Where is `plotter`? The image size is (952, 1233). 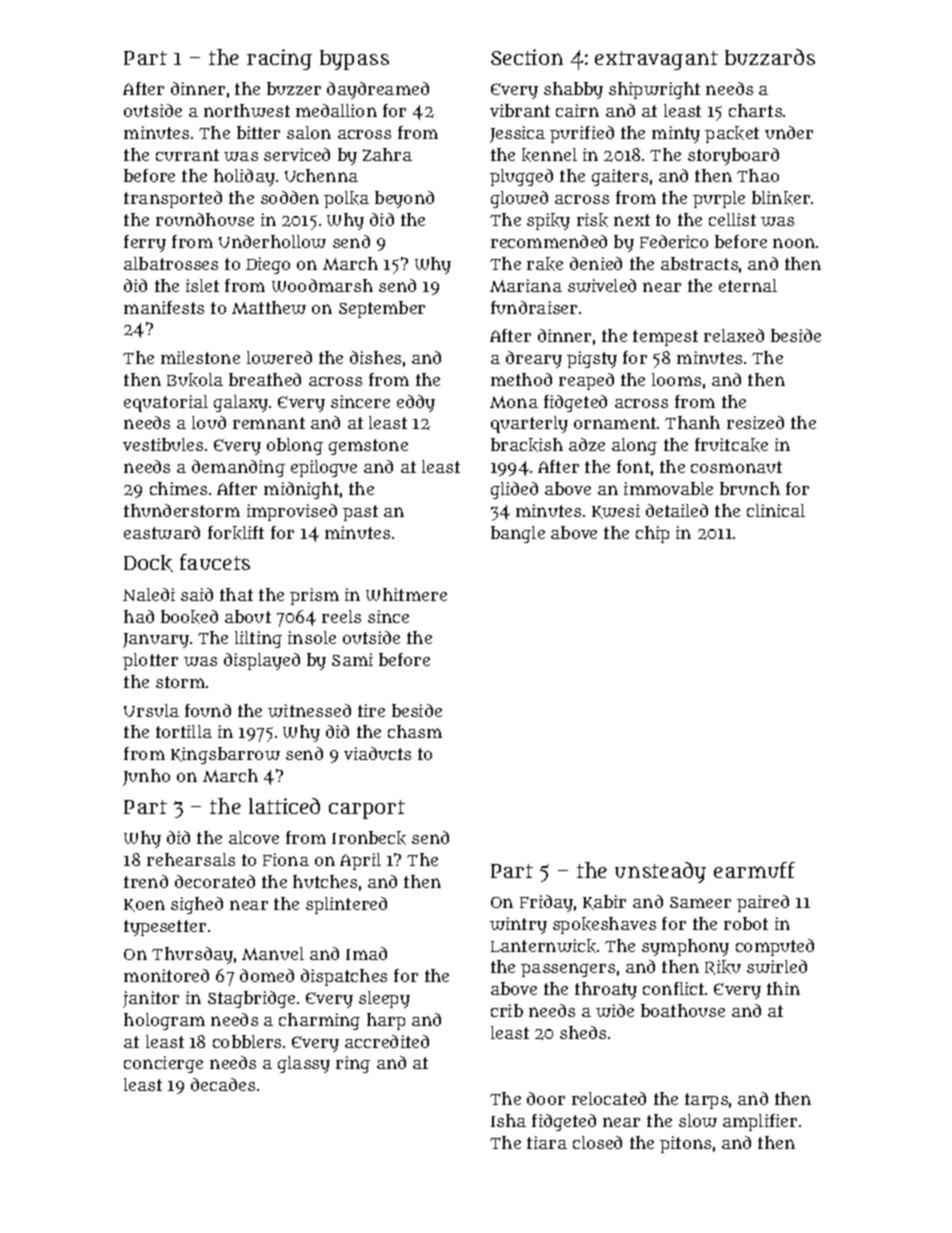
plotter is located at coordinates (150, 661).
